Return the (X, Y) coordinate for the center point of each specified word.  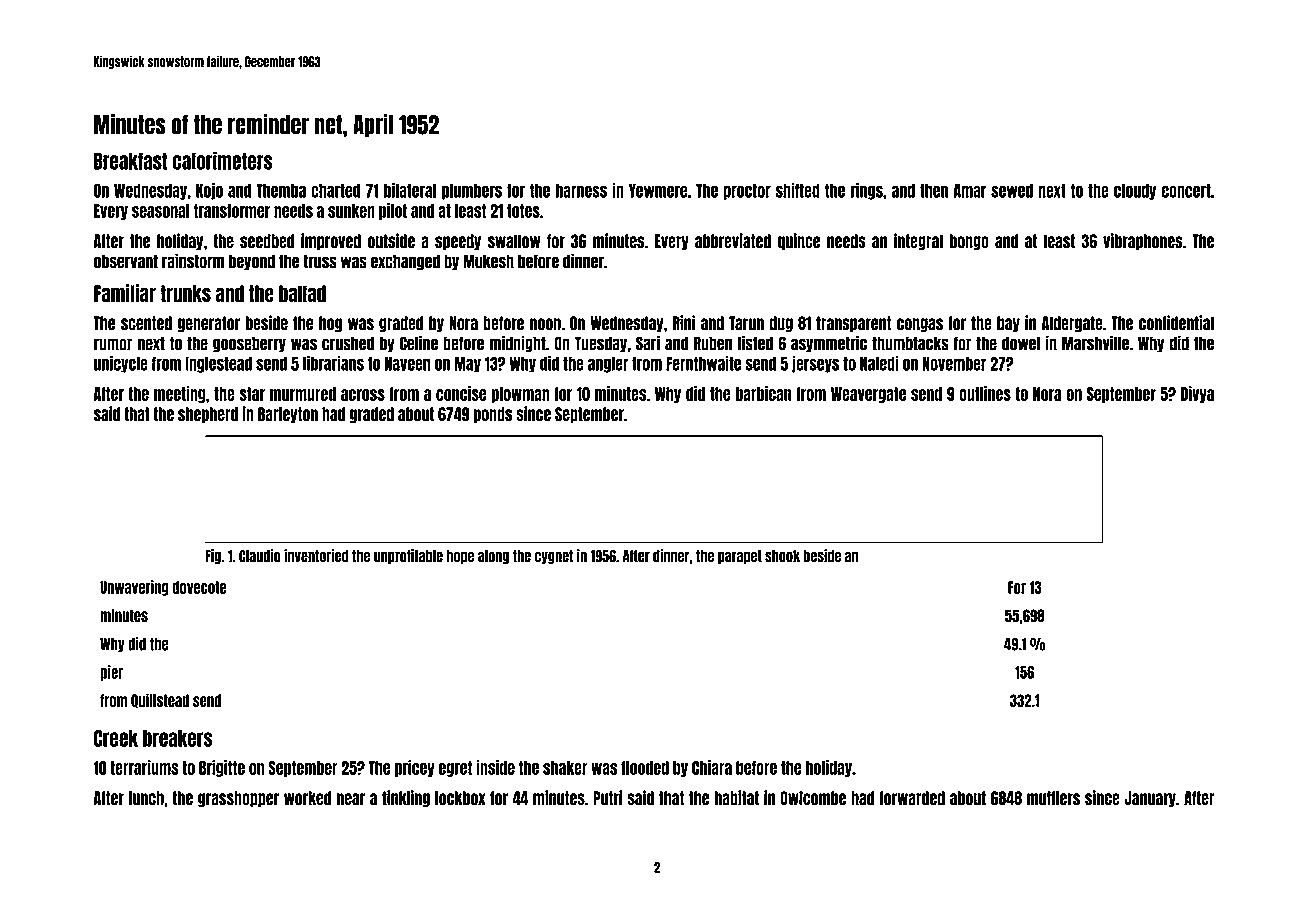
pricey (415, 768)
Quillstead (160, 700)
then (934, 191)
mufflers (1053, 798)
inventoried (316, 556)
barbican (763, 393)
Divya (1197, 394)
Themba (281, 191)
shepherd (208, 415)
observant (126, 261)
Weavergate (868, 395)
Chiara (712, 767)
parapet (740, 557)
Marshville (1095, 343)
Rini (684, 322)
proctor (747, 192)
